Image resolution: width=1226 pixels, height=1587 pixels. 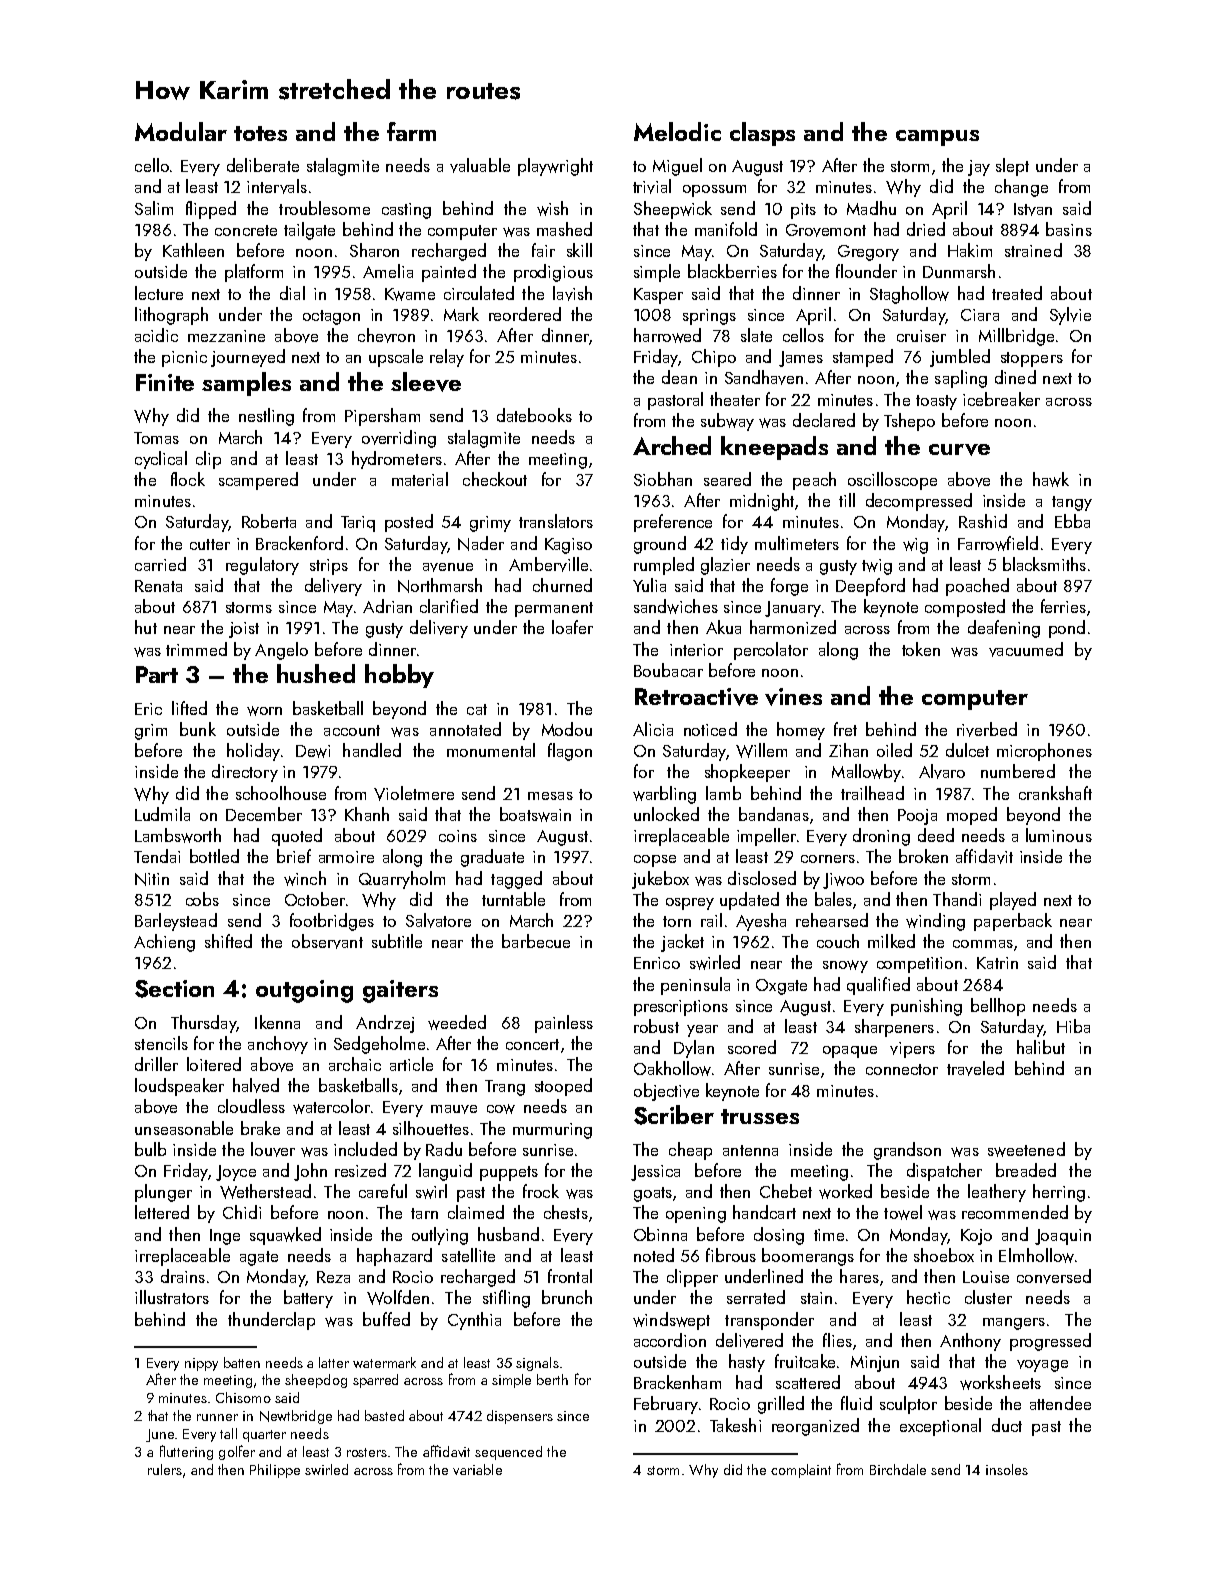 What do you see at coordinates (663, 479) in the document?
I see `Siobhan` at bounding box center [663, 479].
